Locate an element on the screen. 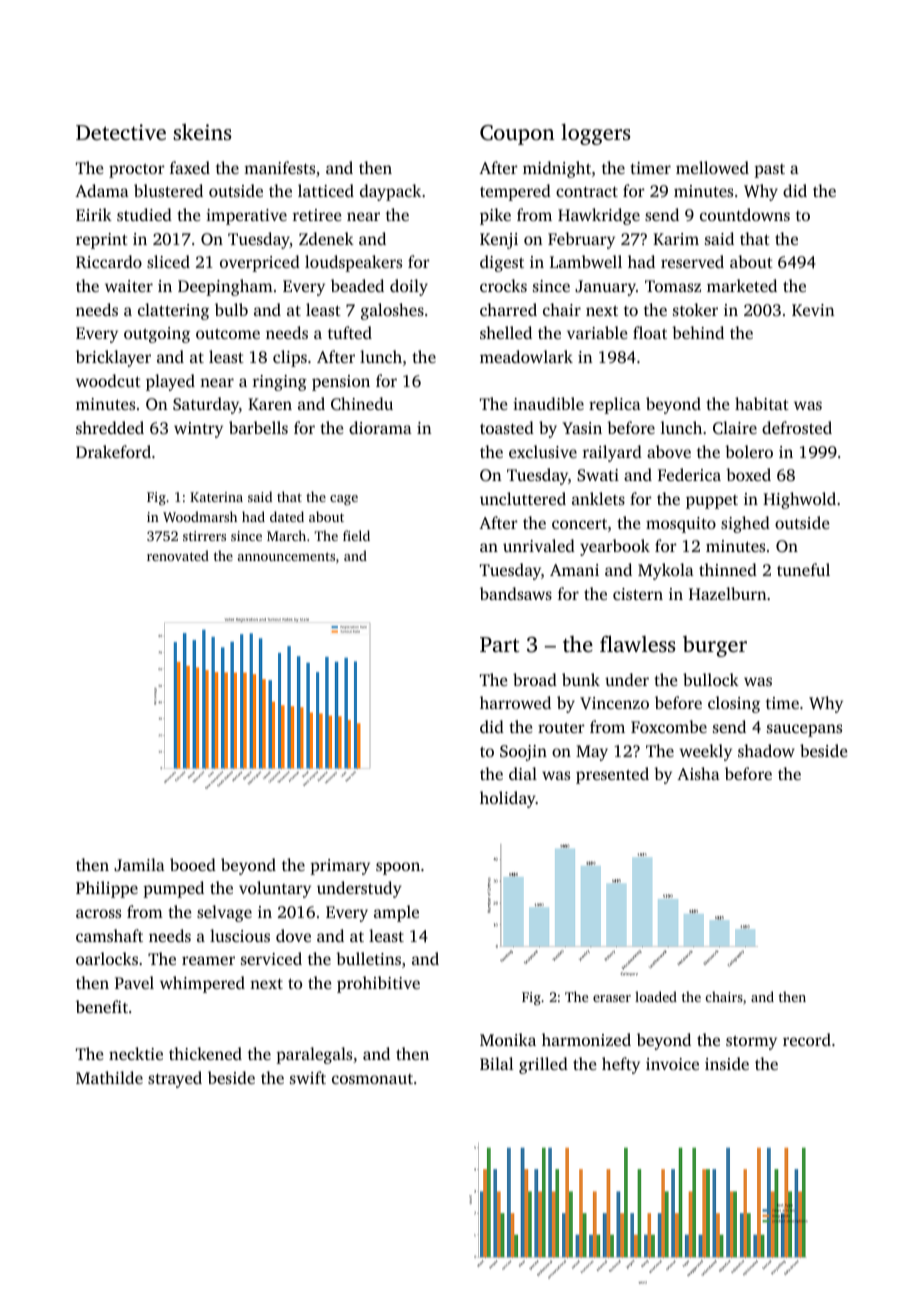 The height and width of the screenshot is (1314, 924). strayed is located at coordinates (175, 1079).
